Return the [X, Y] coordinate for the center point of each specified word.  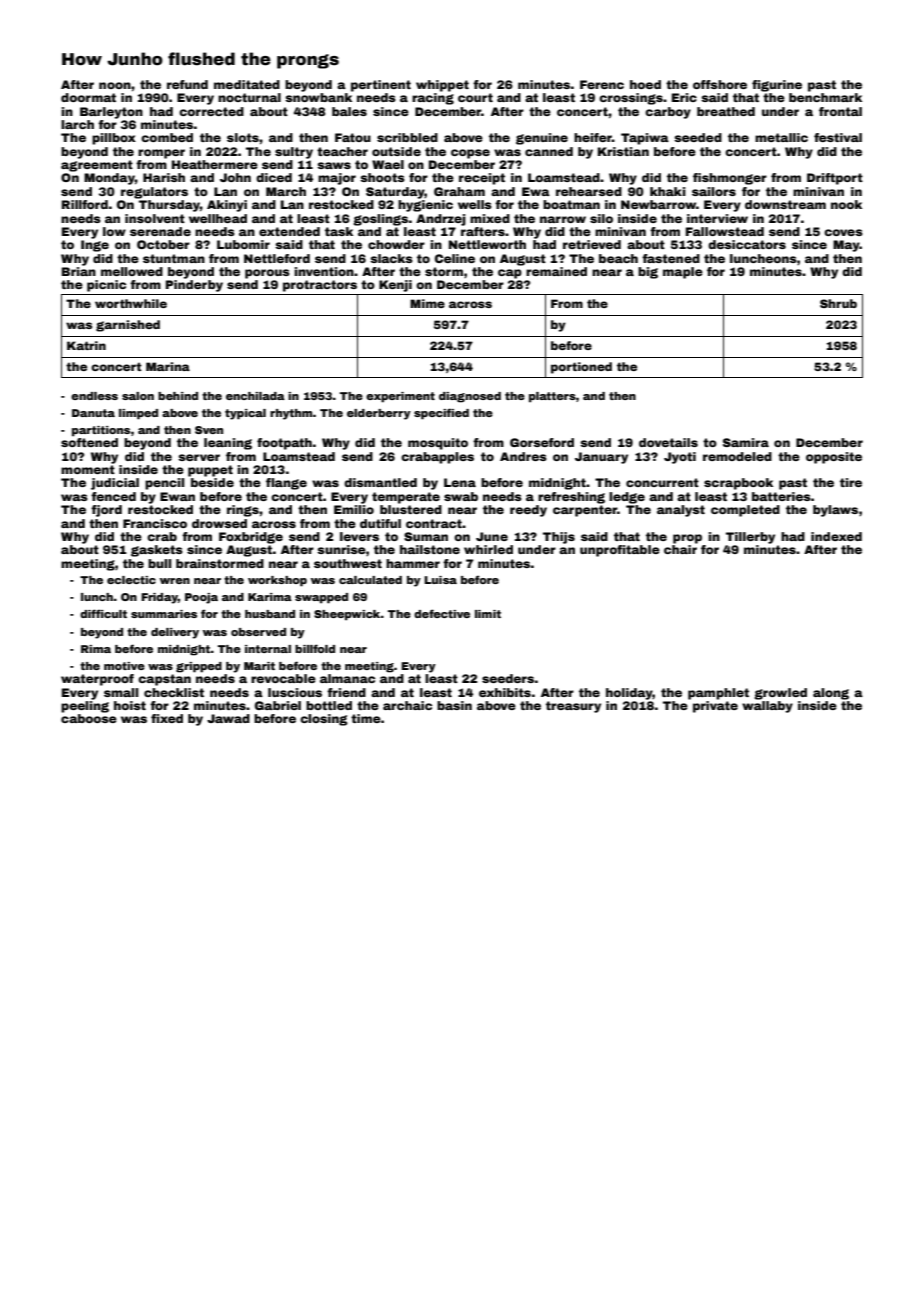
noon [115, 85]
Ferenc [602, 84]
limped [138, 414]
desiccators [747, 244]
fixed [167, 718]
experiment [400, 397]
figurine [777, 86]
